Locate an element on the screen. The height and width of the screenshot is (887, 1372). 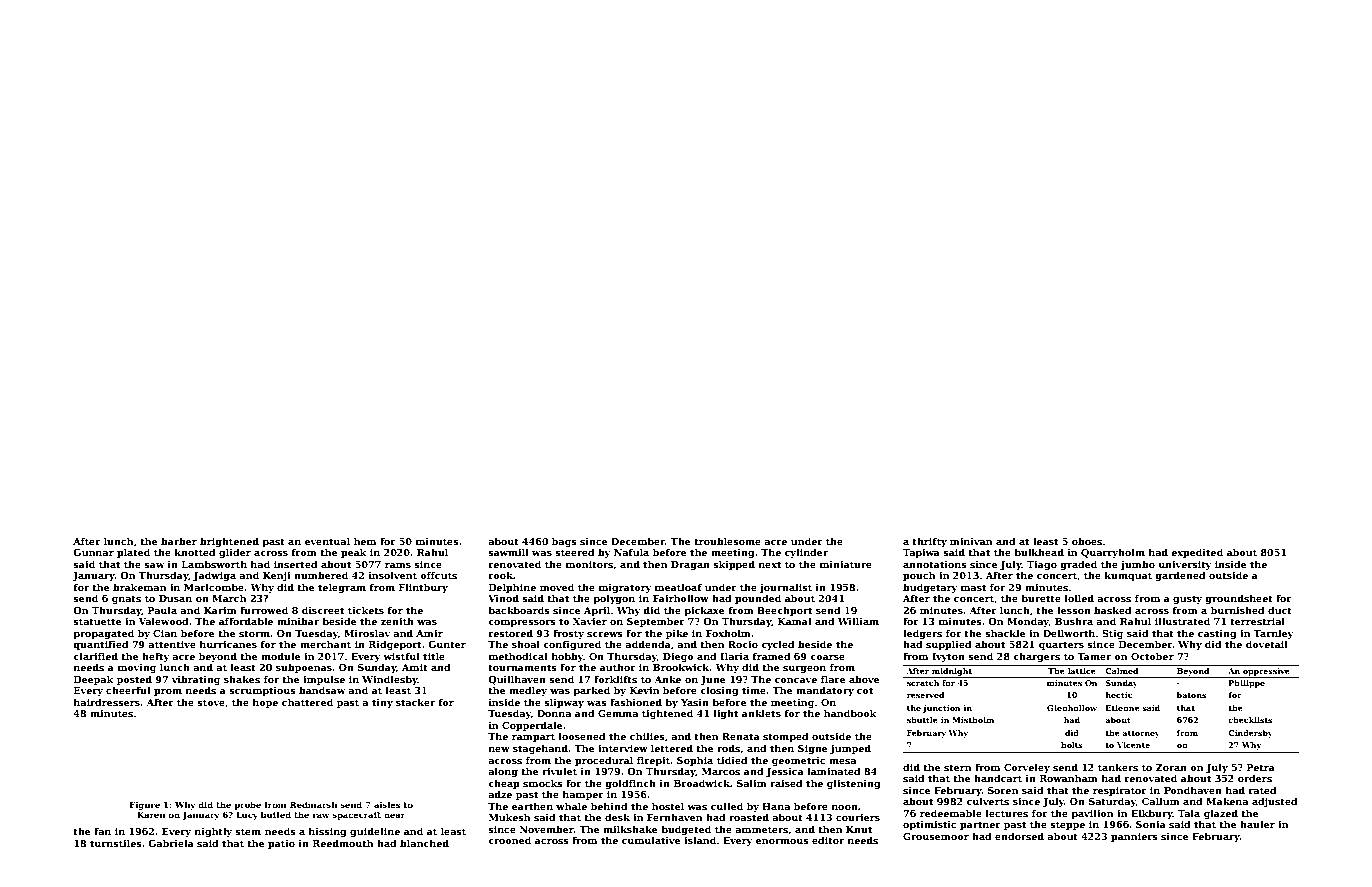
hairdressers is located at coordinates (107, 702).
